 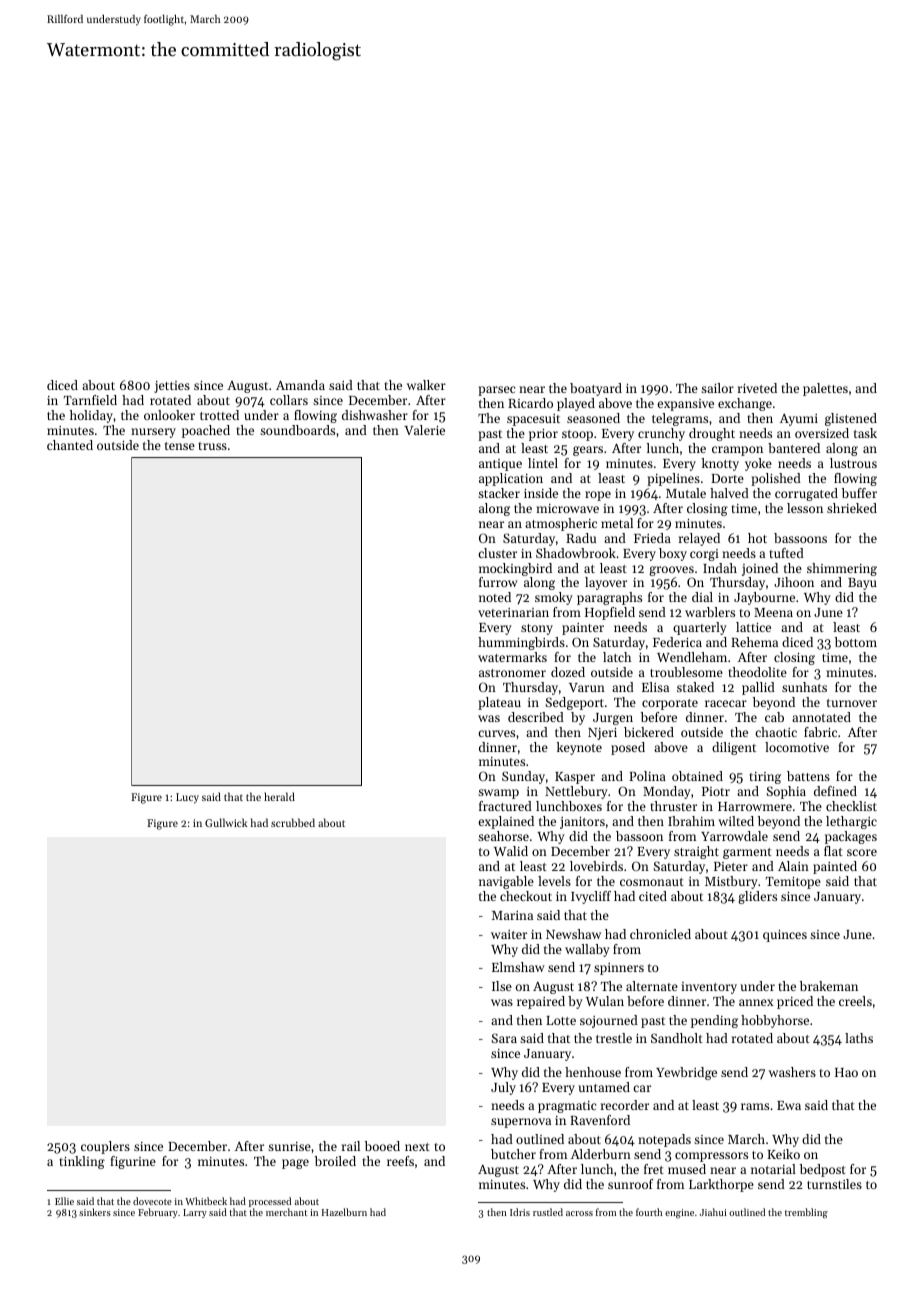 I want to click on herald, so click(x=279, y=796).
